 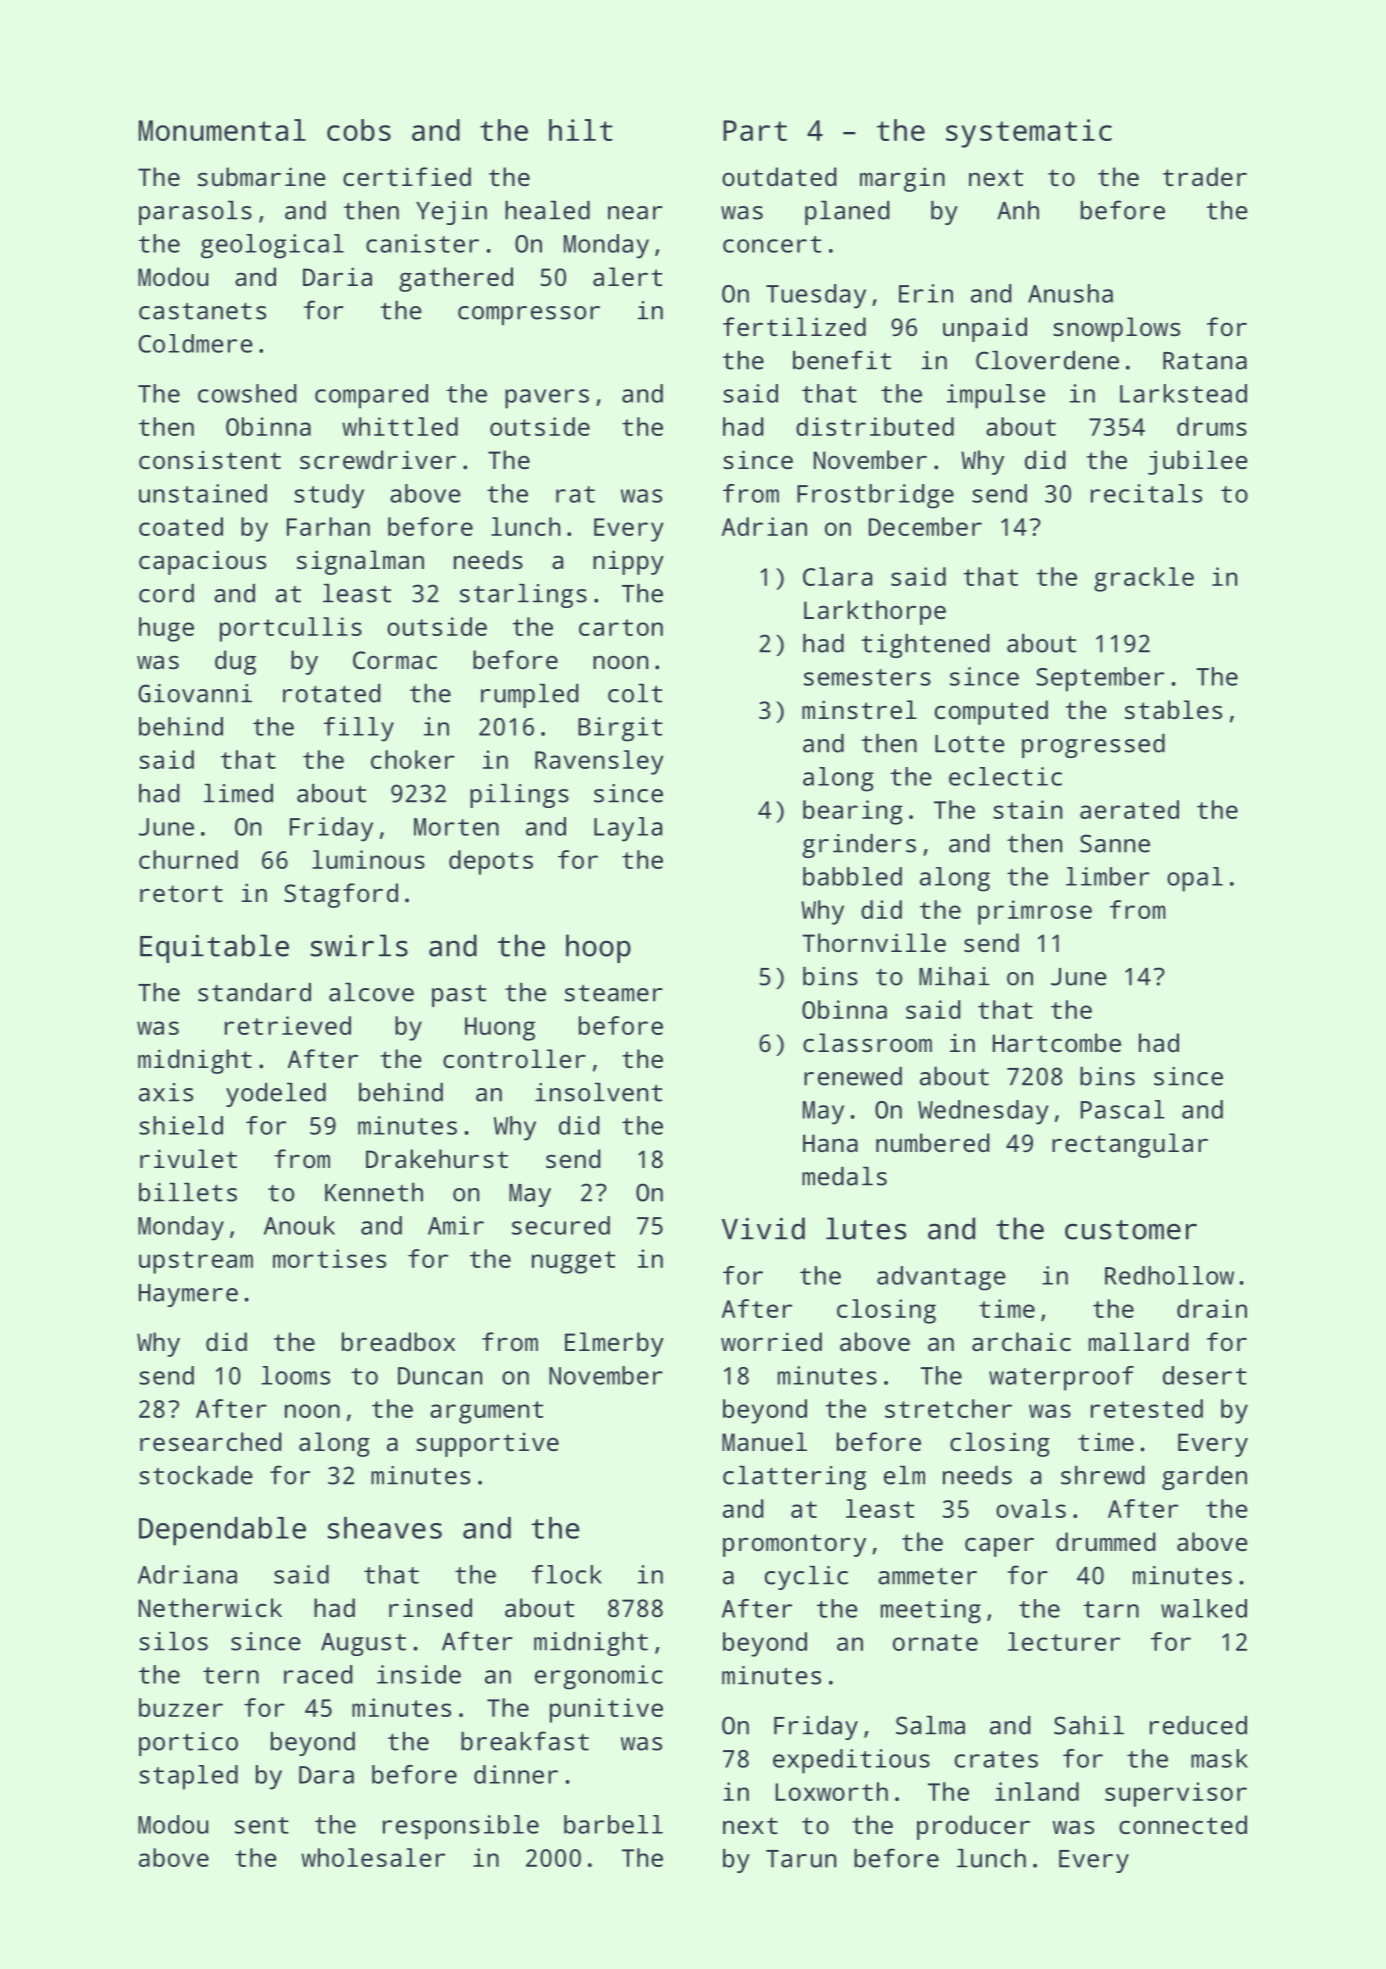 I want to click on customer, so click(x=1131, y=1230).
